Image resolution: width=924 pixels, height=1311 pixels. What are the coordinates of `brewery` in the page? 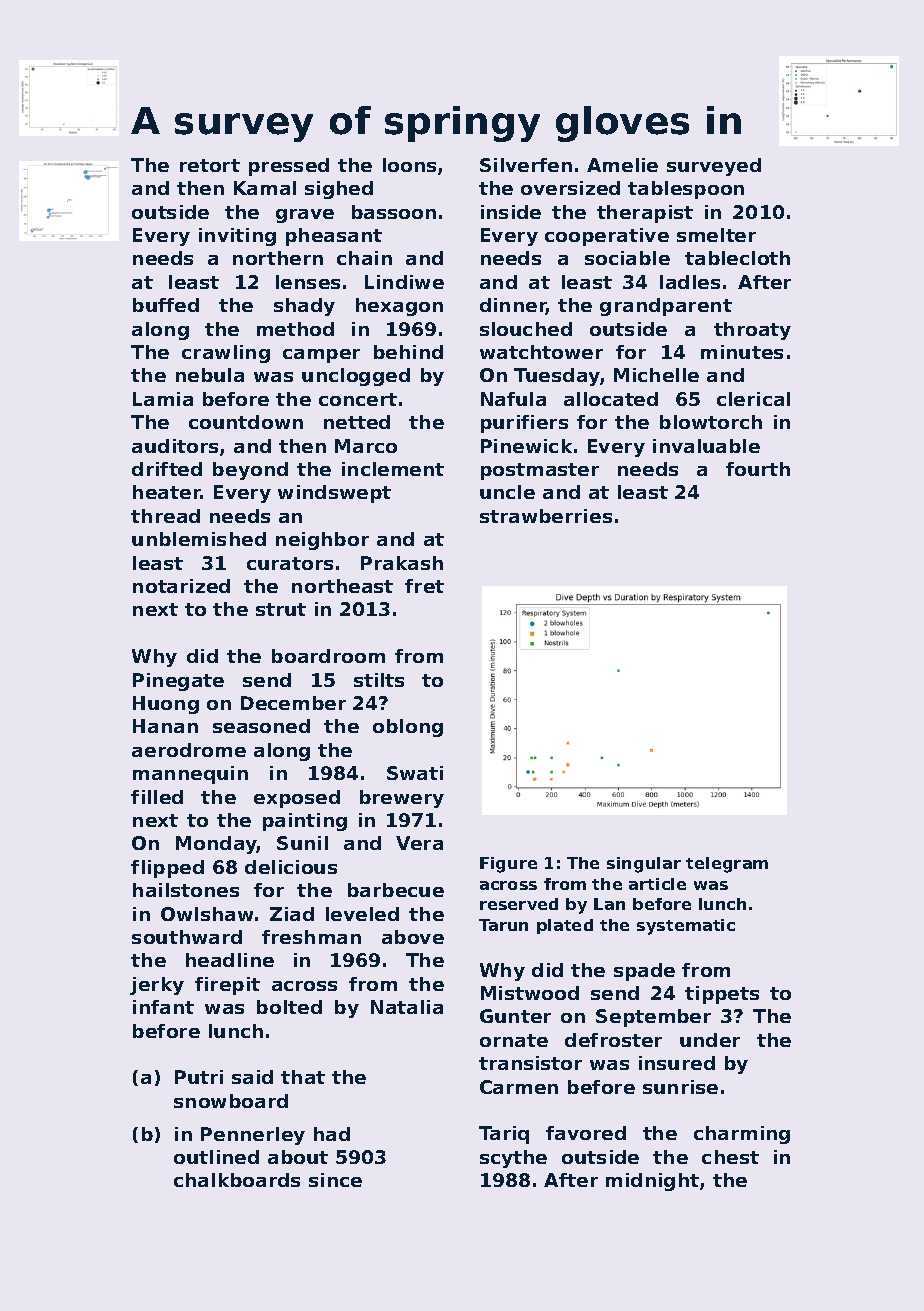 It's located at (402, 799).
